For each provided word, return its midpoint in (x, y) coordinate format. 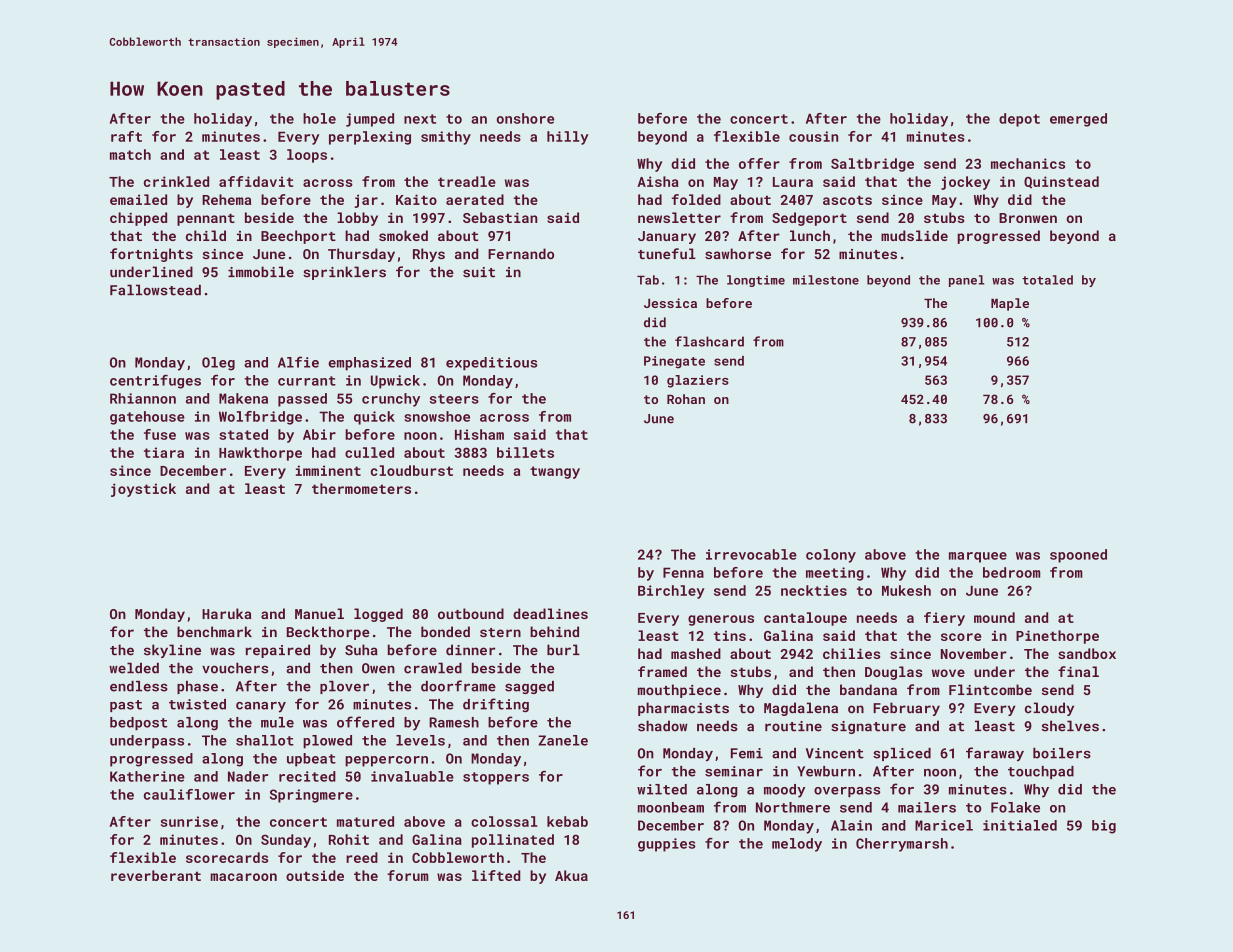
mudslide (914, 235)
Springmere (311, 796)
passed (302, 400)
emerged (1078, 120)
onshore (525, 118)
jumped (370, 120)
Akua (571, 875)
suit (479, 272)
